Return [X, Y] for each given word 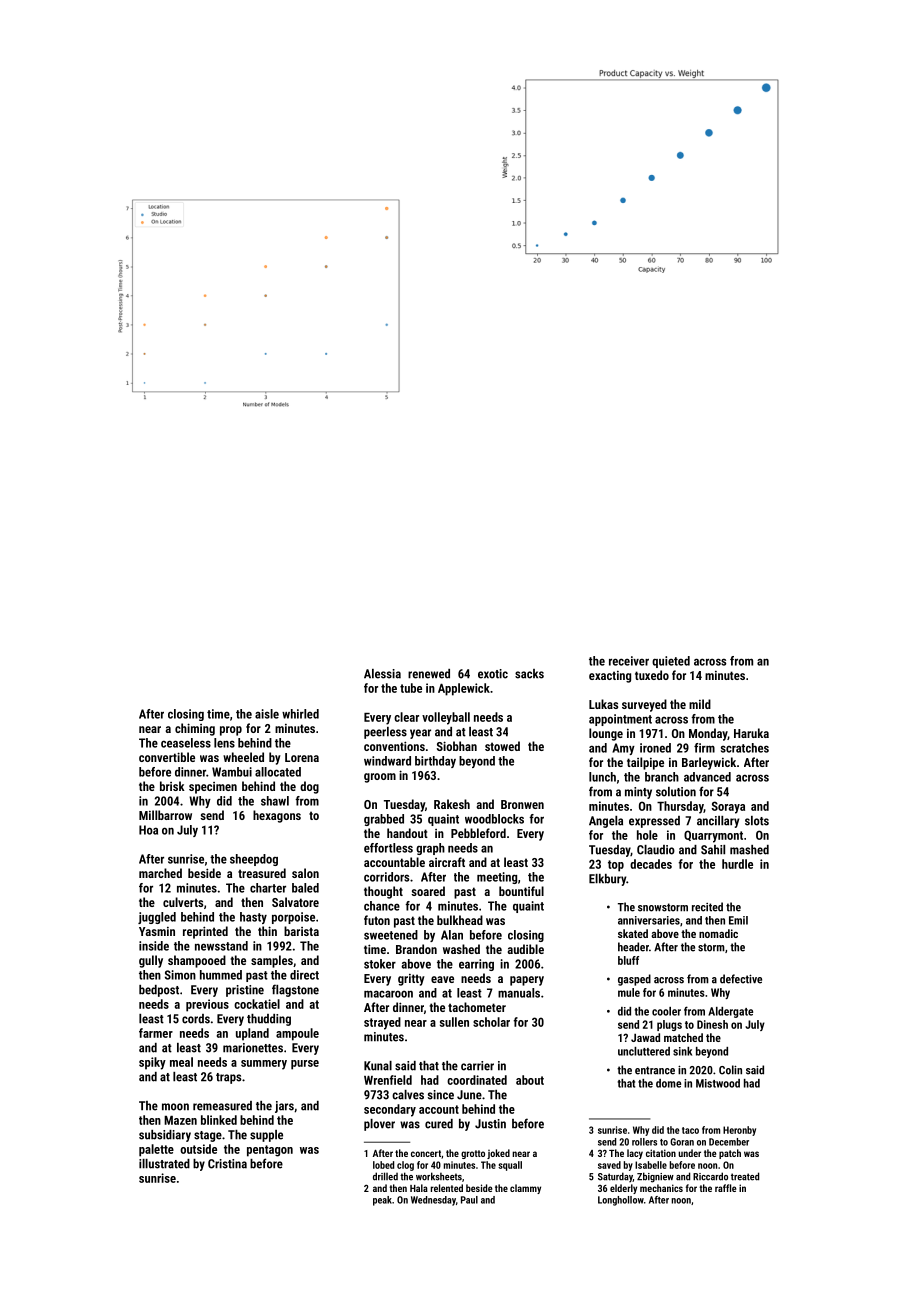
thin [267, 931]
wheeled [243, 757]
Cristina [227, 1164]
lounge [606, 734]
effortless [388, 848]
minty [638, 793]
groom [380, 778]
